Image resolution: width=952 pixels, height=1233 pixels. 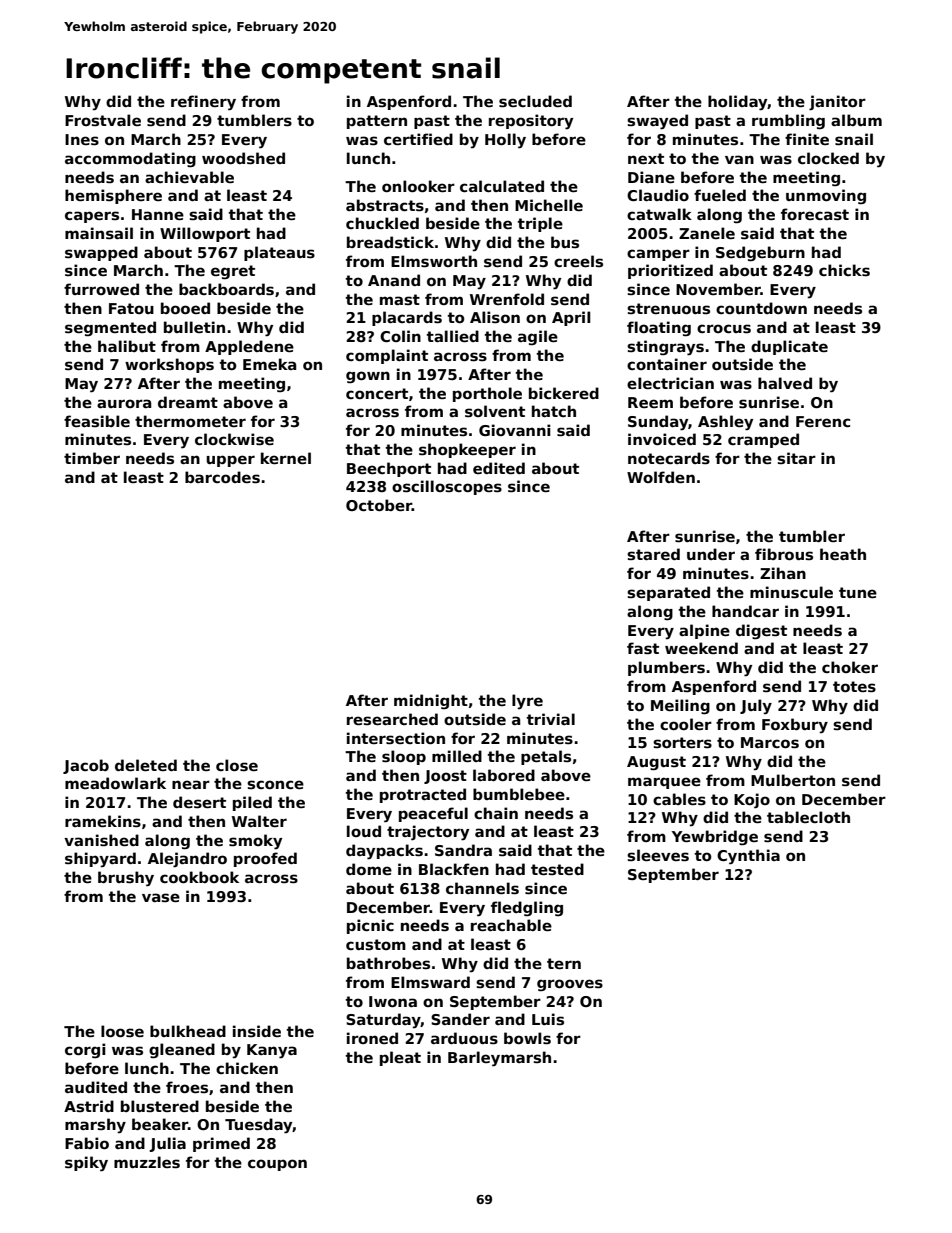 What do you see at coordinates (89, 1106) in the image?
I see `Astrid` at bounding box center [89, 1106].
